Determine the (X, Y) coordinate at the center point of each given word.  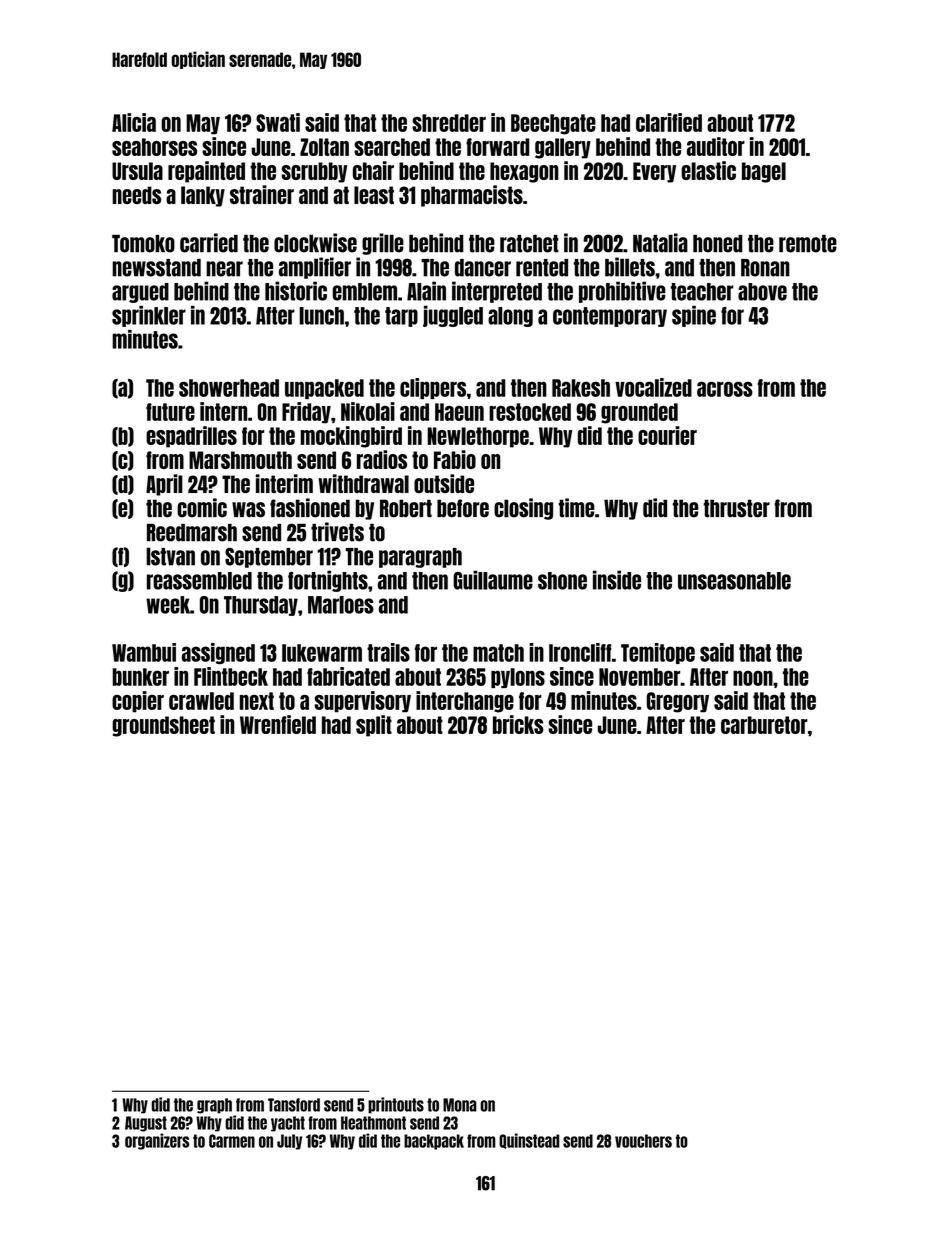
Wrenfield (278, 724)
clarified (669, 122)
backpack (434, 1142)
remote (808, 244)
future (170, 412)
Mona (460, 1105)
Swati (278, 122)
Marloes (341, 605)
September (269, 557)
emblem (365, 292)
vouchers (643, 1141)
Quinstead (529, 1141)
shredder (449, 123)
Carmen (232, 1141)
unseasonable (734, 581)
